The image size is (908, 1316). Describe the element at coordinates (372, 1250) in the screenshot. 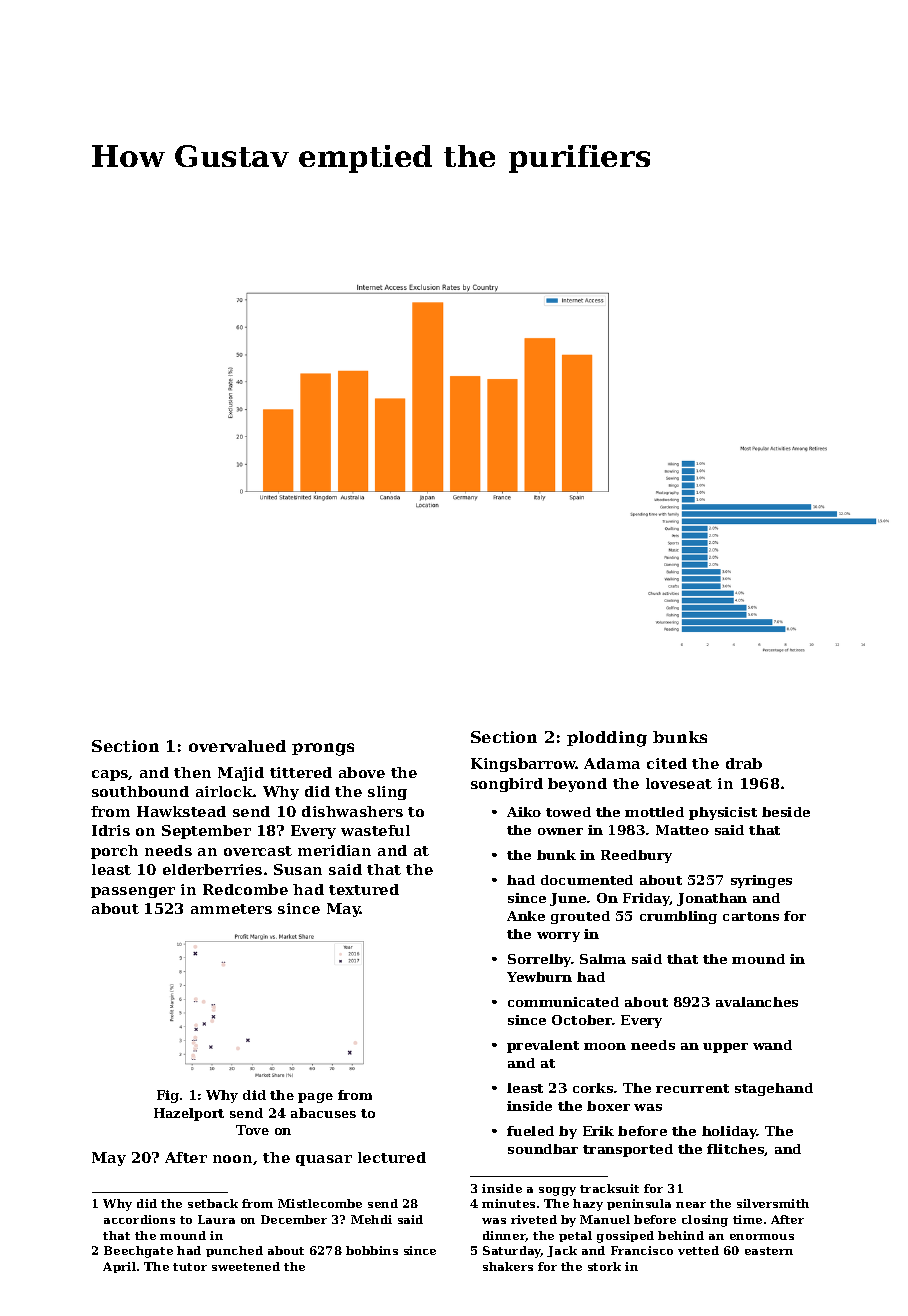

I see `bobbins` at that location.
